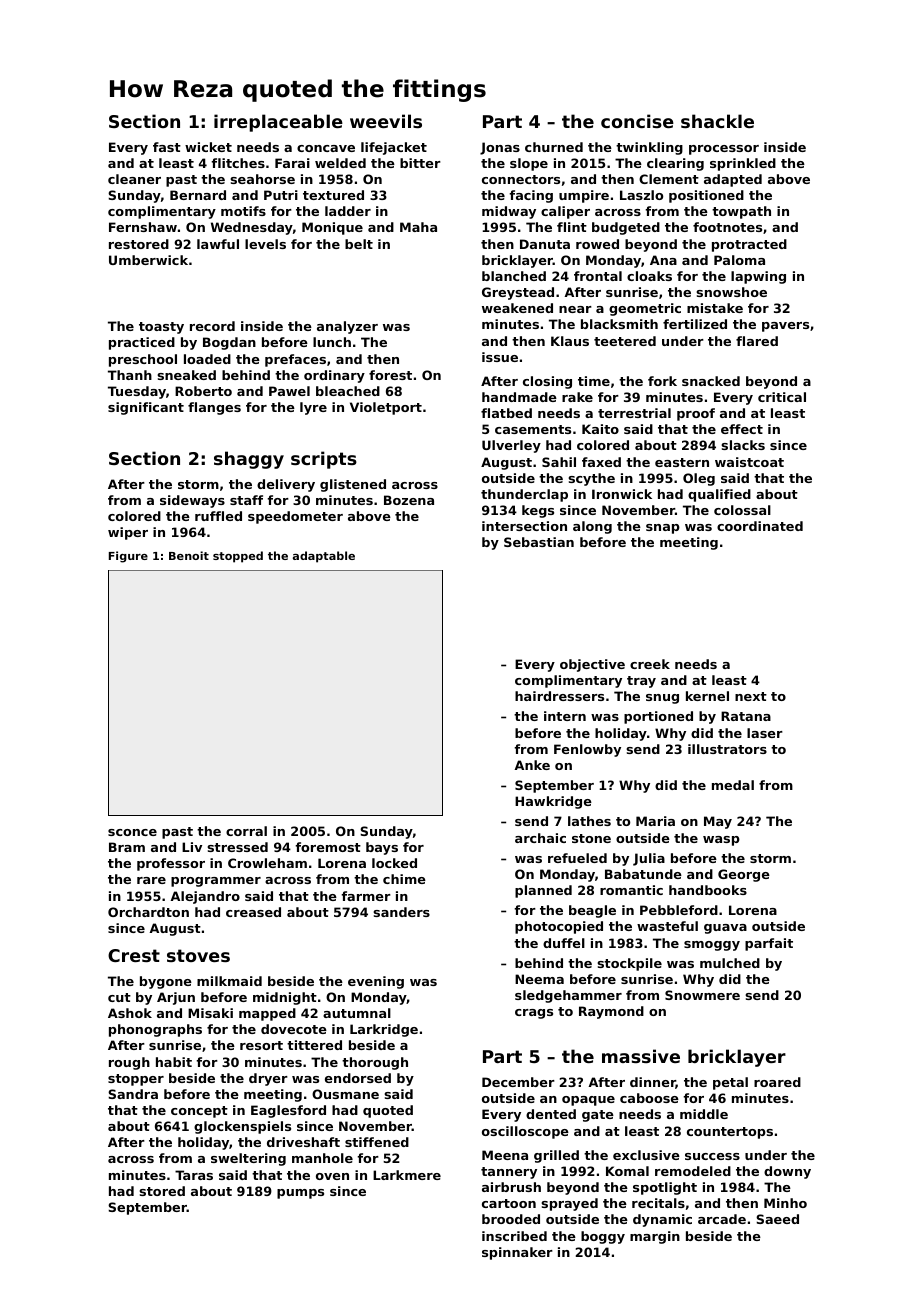  Describe the element at coordinates (717, 121) in the page. I see `shackle` at that location.
